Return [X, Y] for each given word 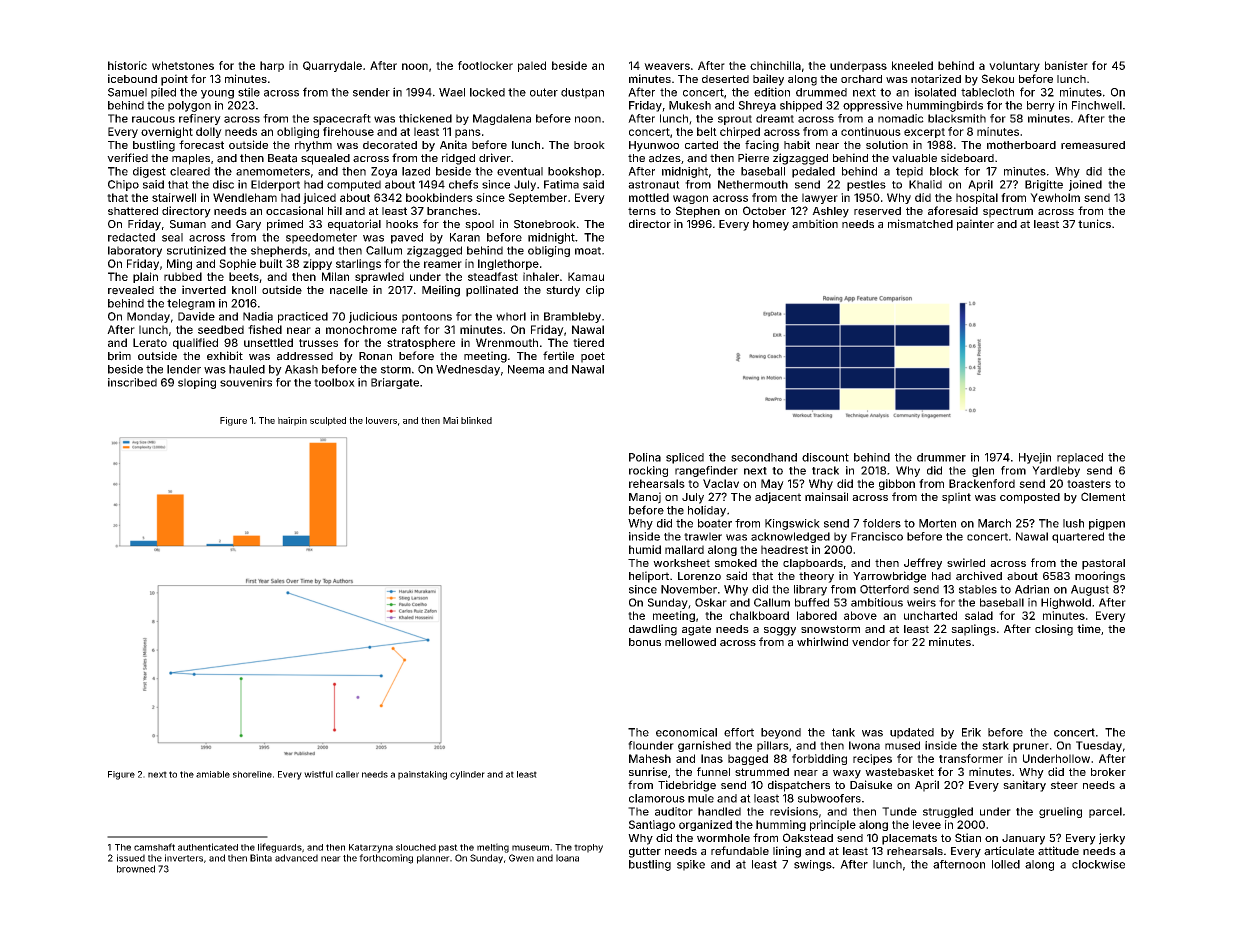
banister [1066, 65]
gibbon [897, 484]
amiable [213, 774]
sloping [197, 383]
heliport [649, 577]
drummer [941, 457]
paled [532, 66]
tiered [588, 342]
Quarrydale [332, 66]
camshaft [154, 847]
